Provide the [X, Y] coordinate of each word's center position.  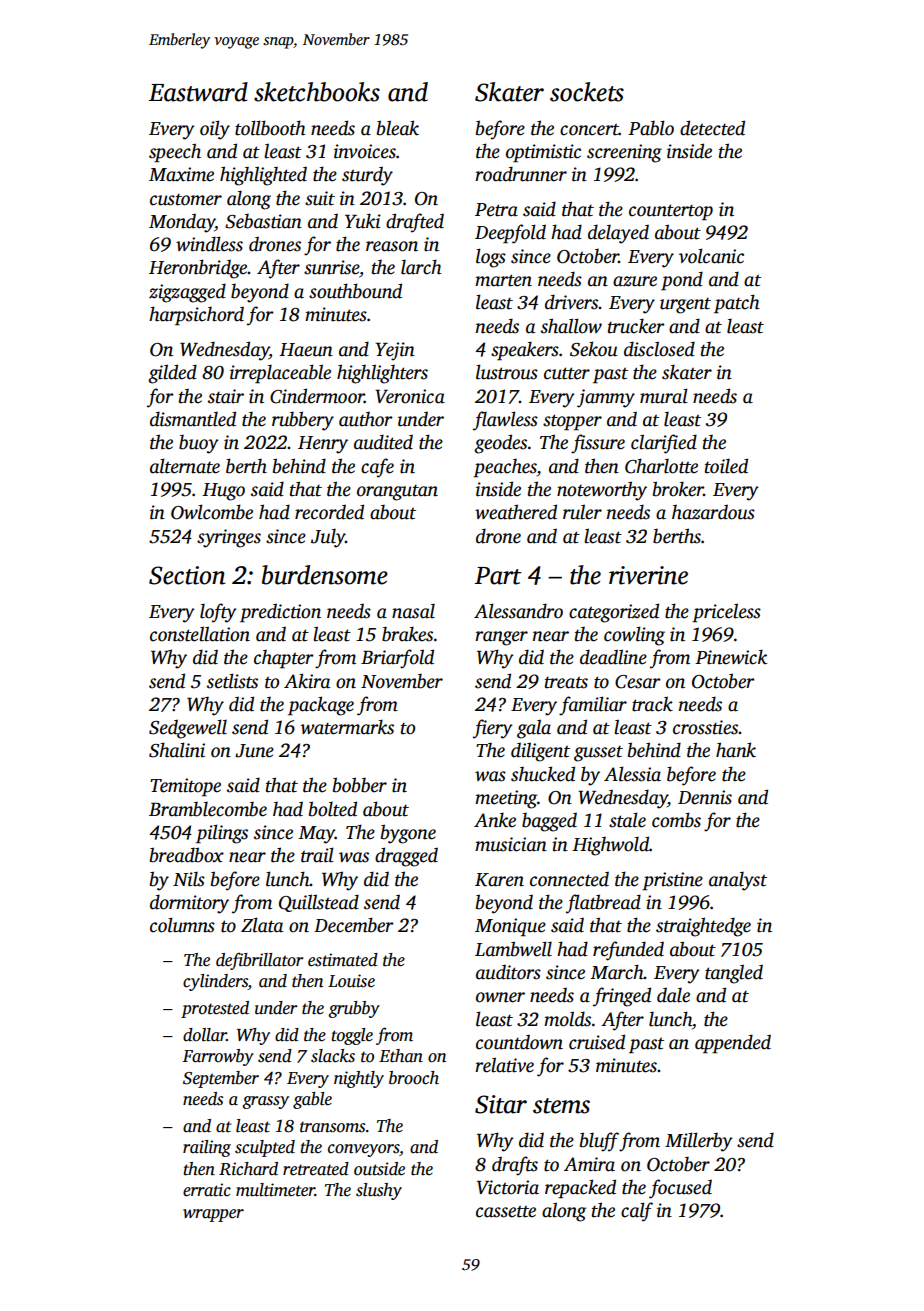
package [321, 706]
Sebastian [263, 221]
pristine [672, 881]
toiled [726, 466]
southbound [355, 291]
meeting [506, 799]
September [221, 1079]
